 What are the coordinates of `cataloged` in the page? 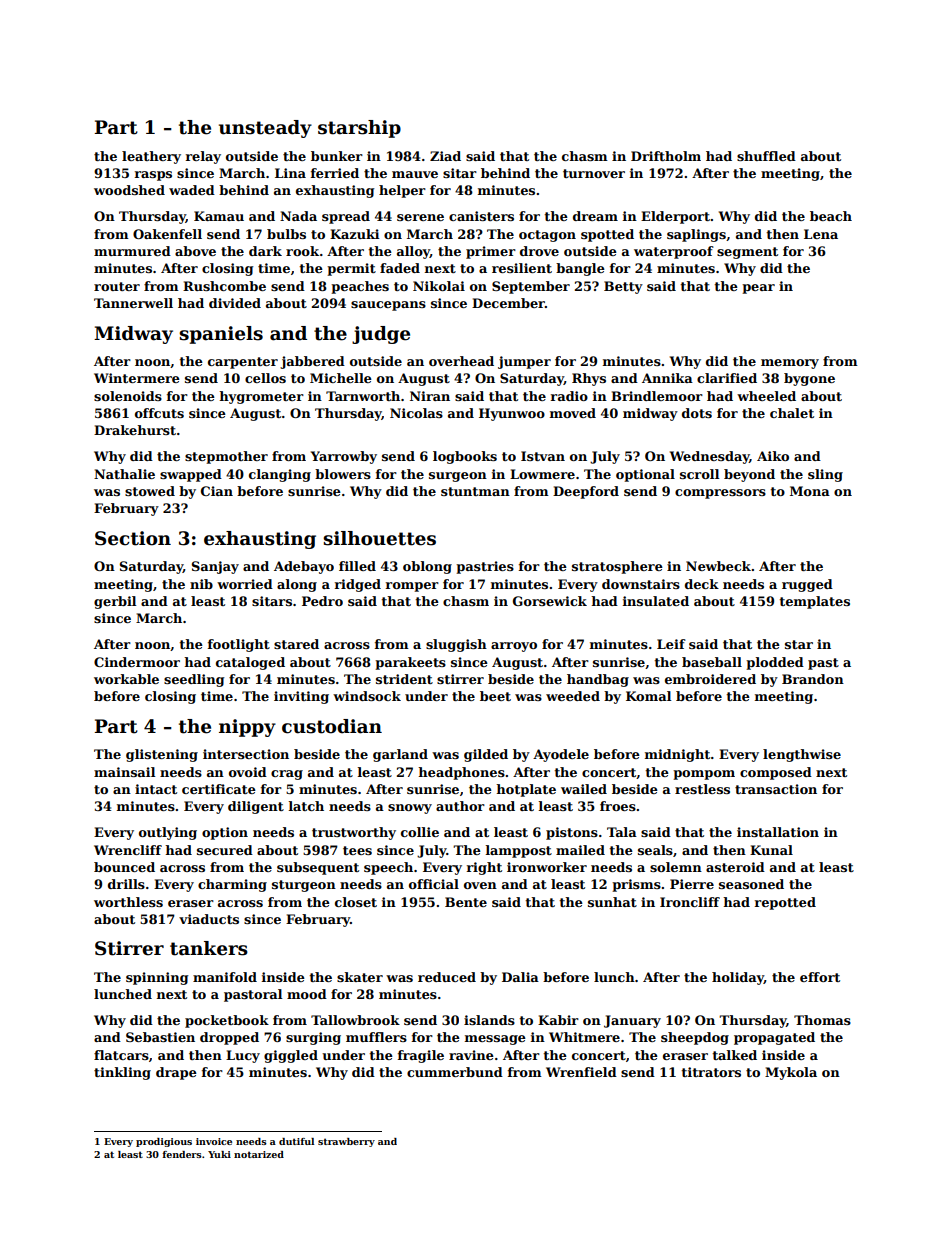 It's located at (250, 663).
